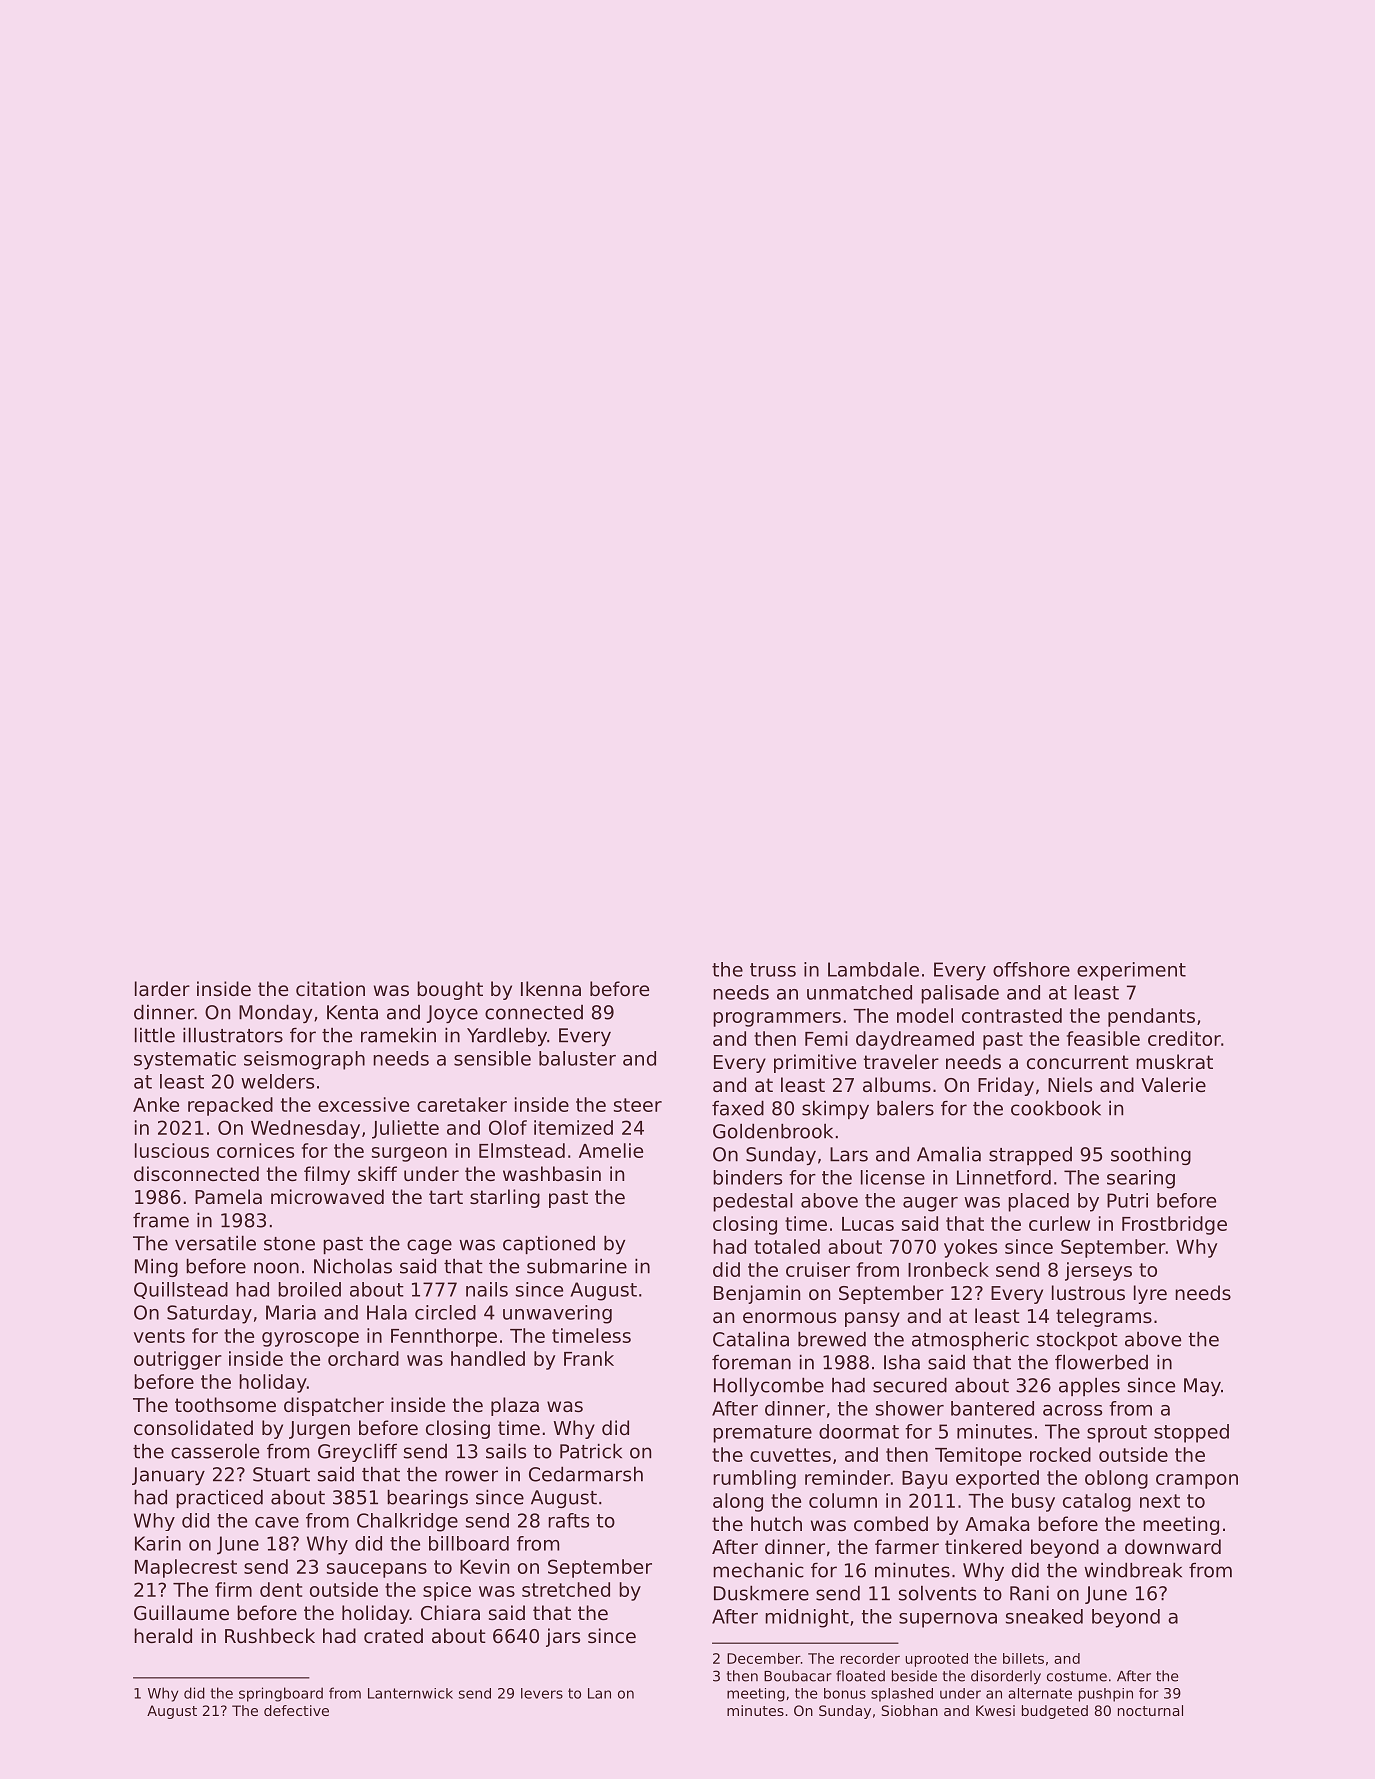 The width and height of the screenshot is (1375, 1779). What do you see at coordinates (568, 1520) in the screenshot?
I see `rafts` at bounding box center [568, 1520].
